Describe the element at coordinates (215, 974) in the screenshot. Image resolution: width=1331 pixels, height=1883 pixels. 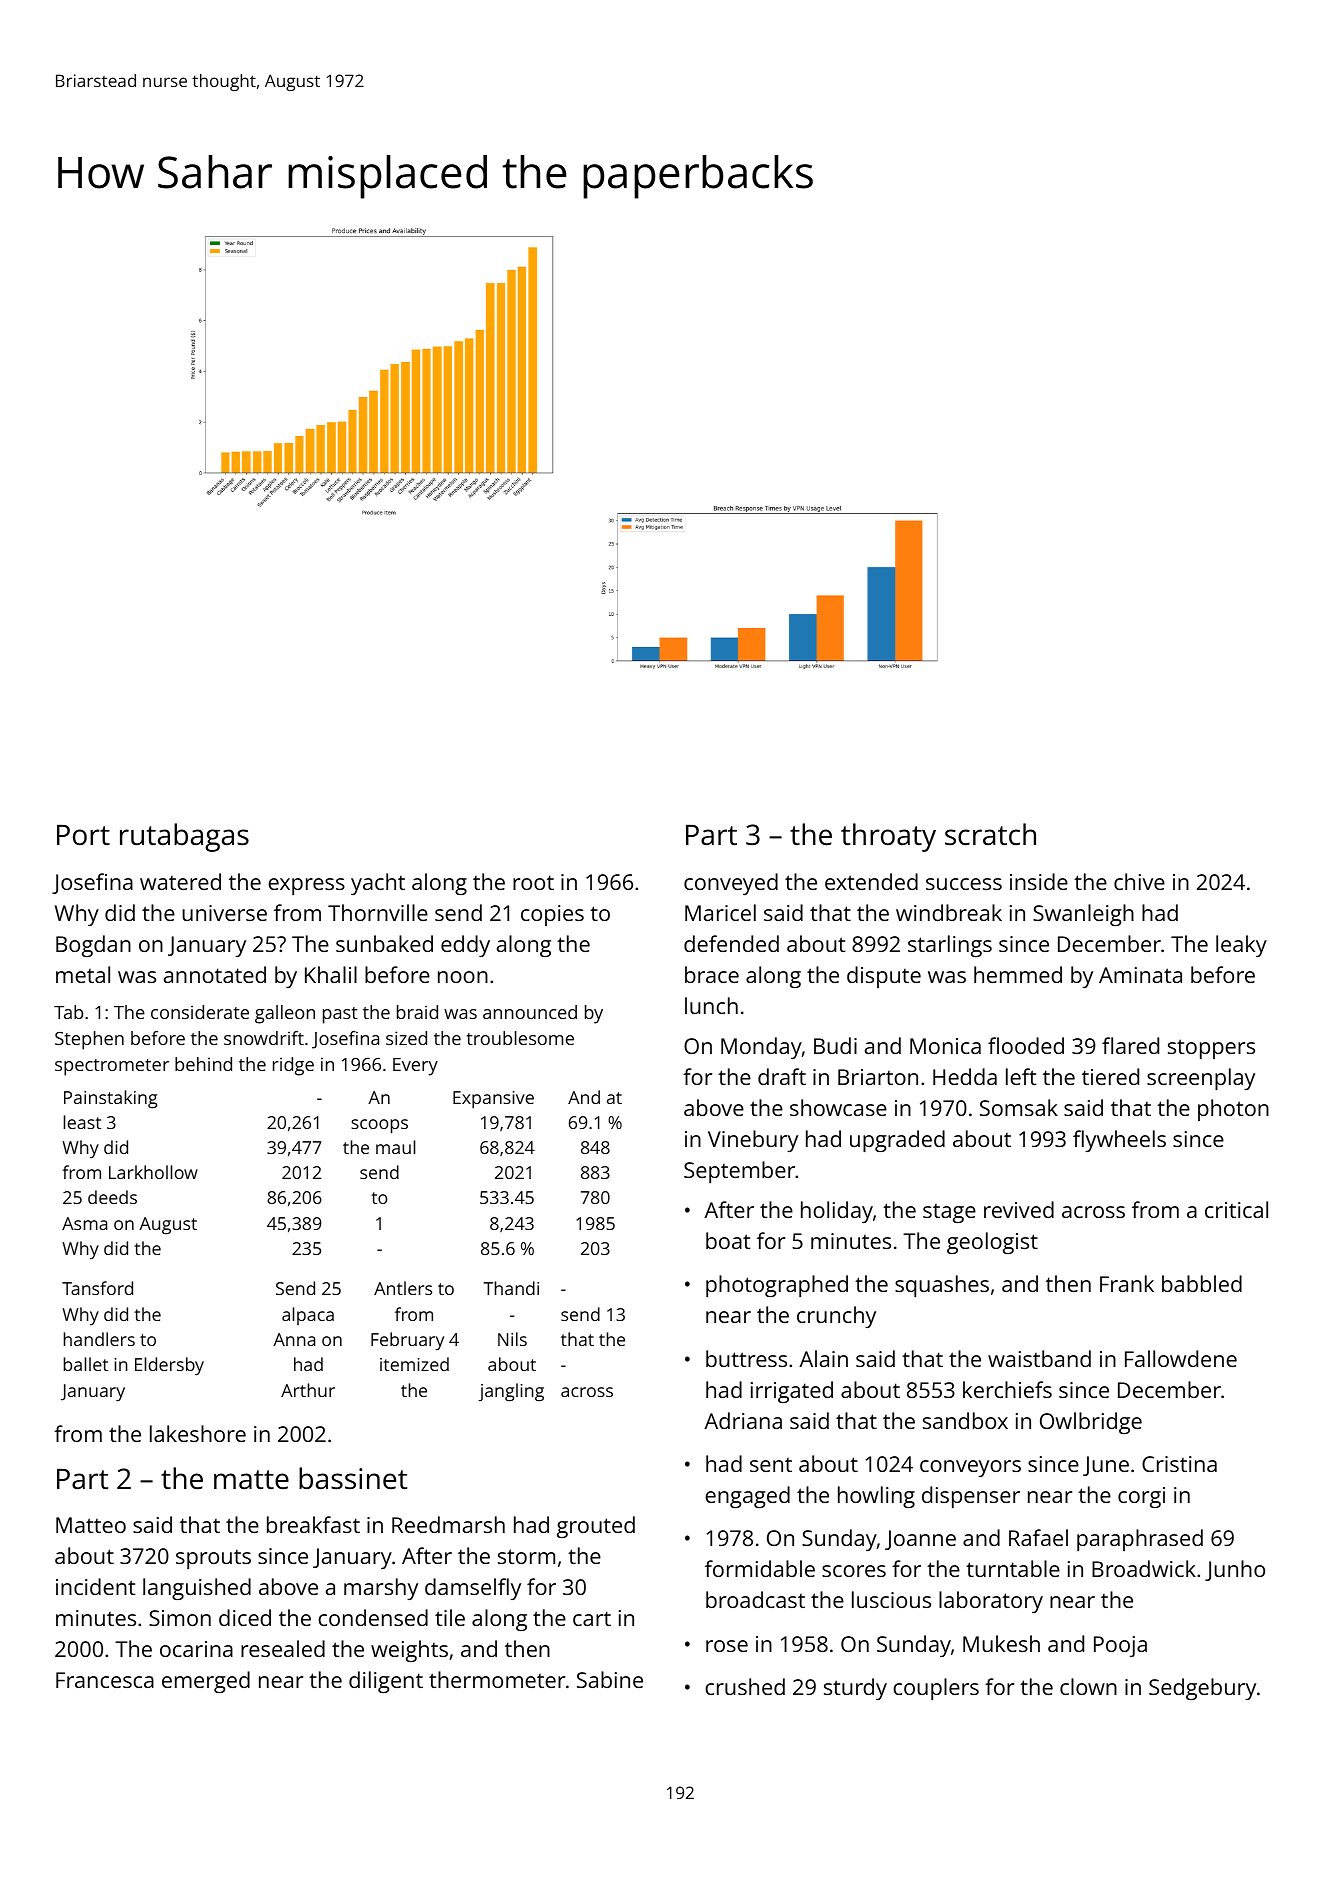
I see `annotated` at that location.
